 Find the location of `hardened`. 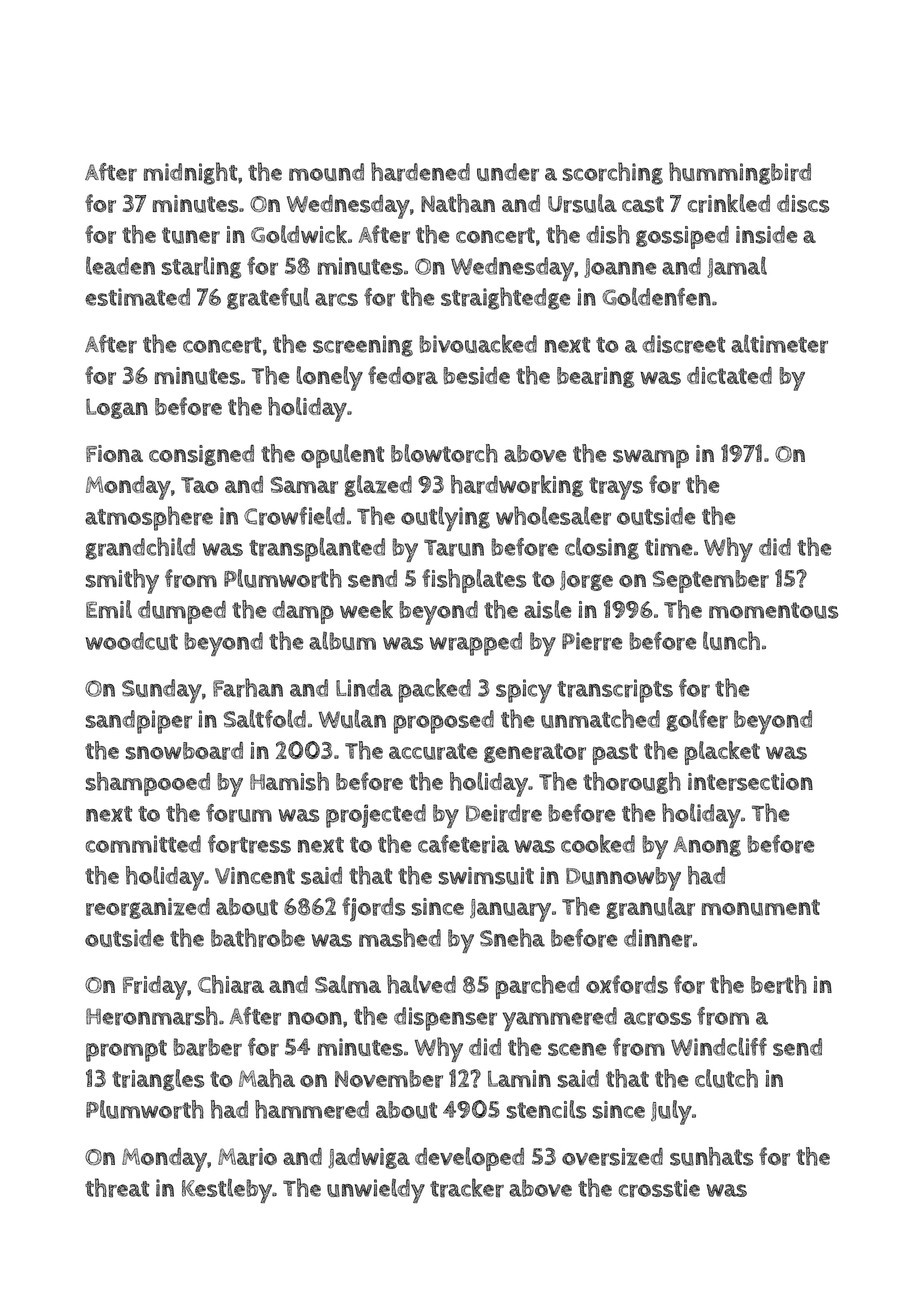

hardened is located at coordinates (420, 172).
